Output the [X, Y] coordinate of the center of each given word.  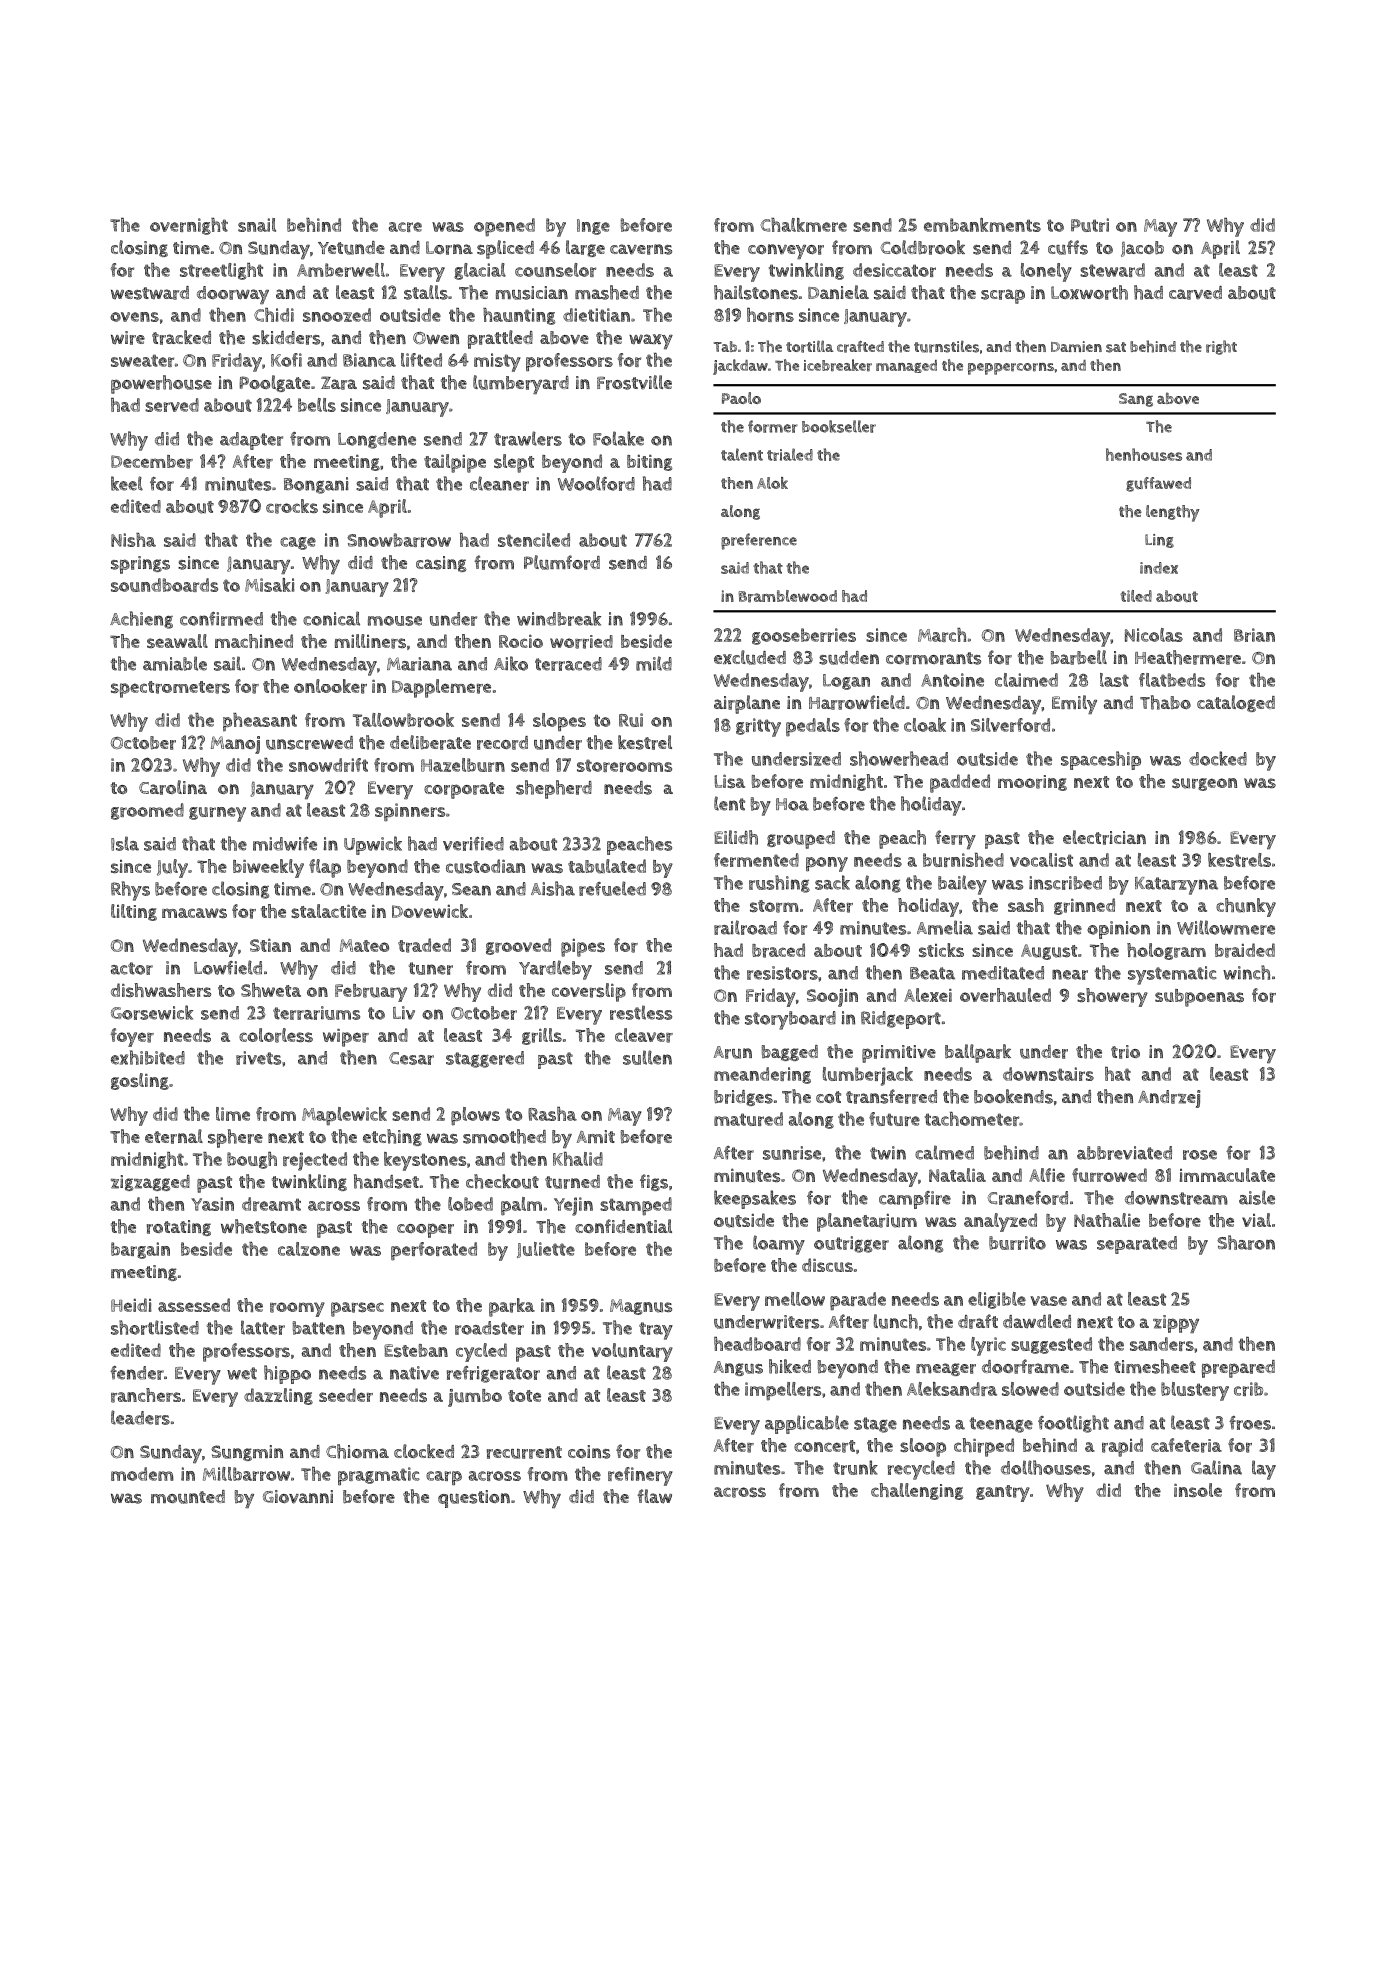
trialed [790, 454]
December [152, 462]
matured [748, 1119]
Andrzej [1169, 1099]
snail [257, 225]
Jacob [1142, 249]
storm [774, 906]
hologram [1166, 951]
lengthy [1173, 513]
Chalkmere [803, 225]
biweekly [268, 868]
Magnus [641, 1307]
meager [946, 1369]
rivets [258, 1058]
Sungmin [247, 1453]
